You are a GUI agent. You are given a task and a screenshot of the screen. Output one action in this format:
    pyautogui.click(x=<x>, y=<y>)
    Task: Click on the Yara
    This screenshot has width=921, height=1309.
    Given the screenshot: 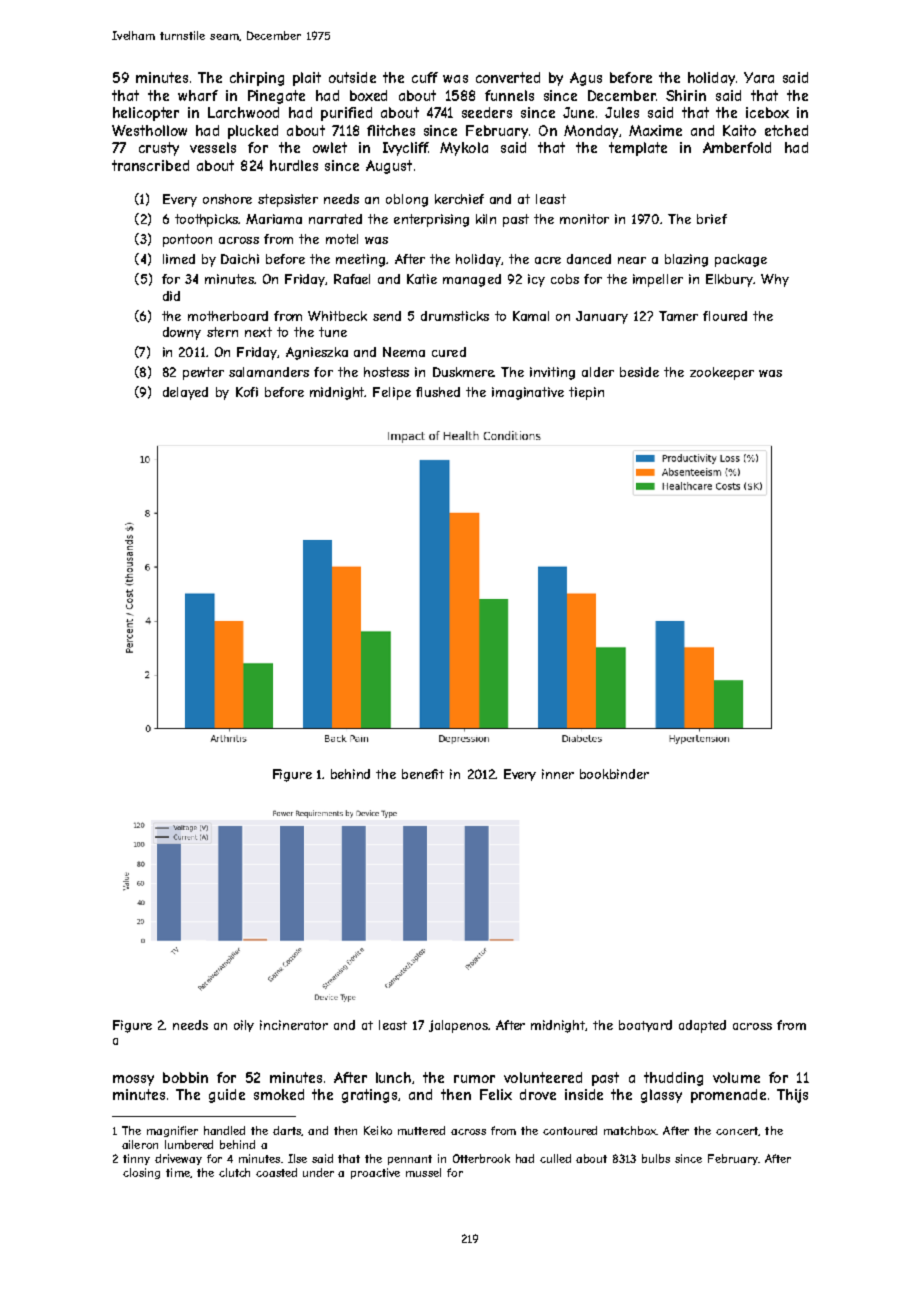 What is the action you would take?
    pyautogui.click(x=759, y=77)
